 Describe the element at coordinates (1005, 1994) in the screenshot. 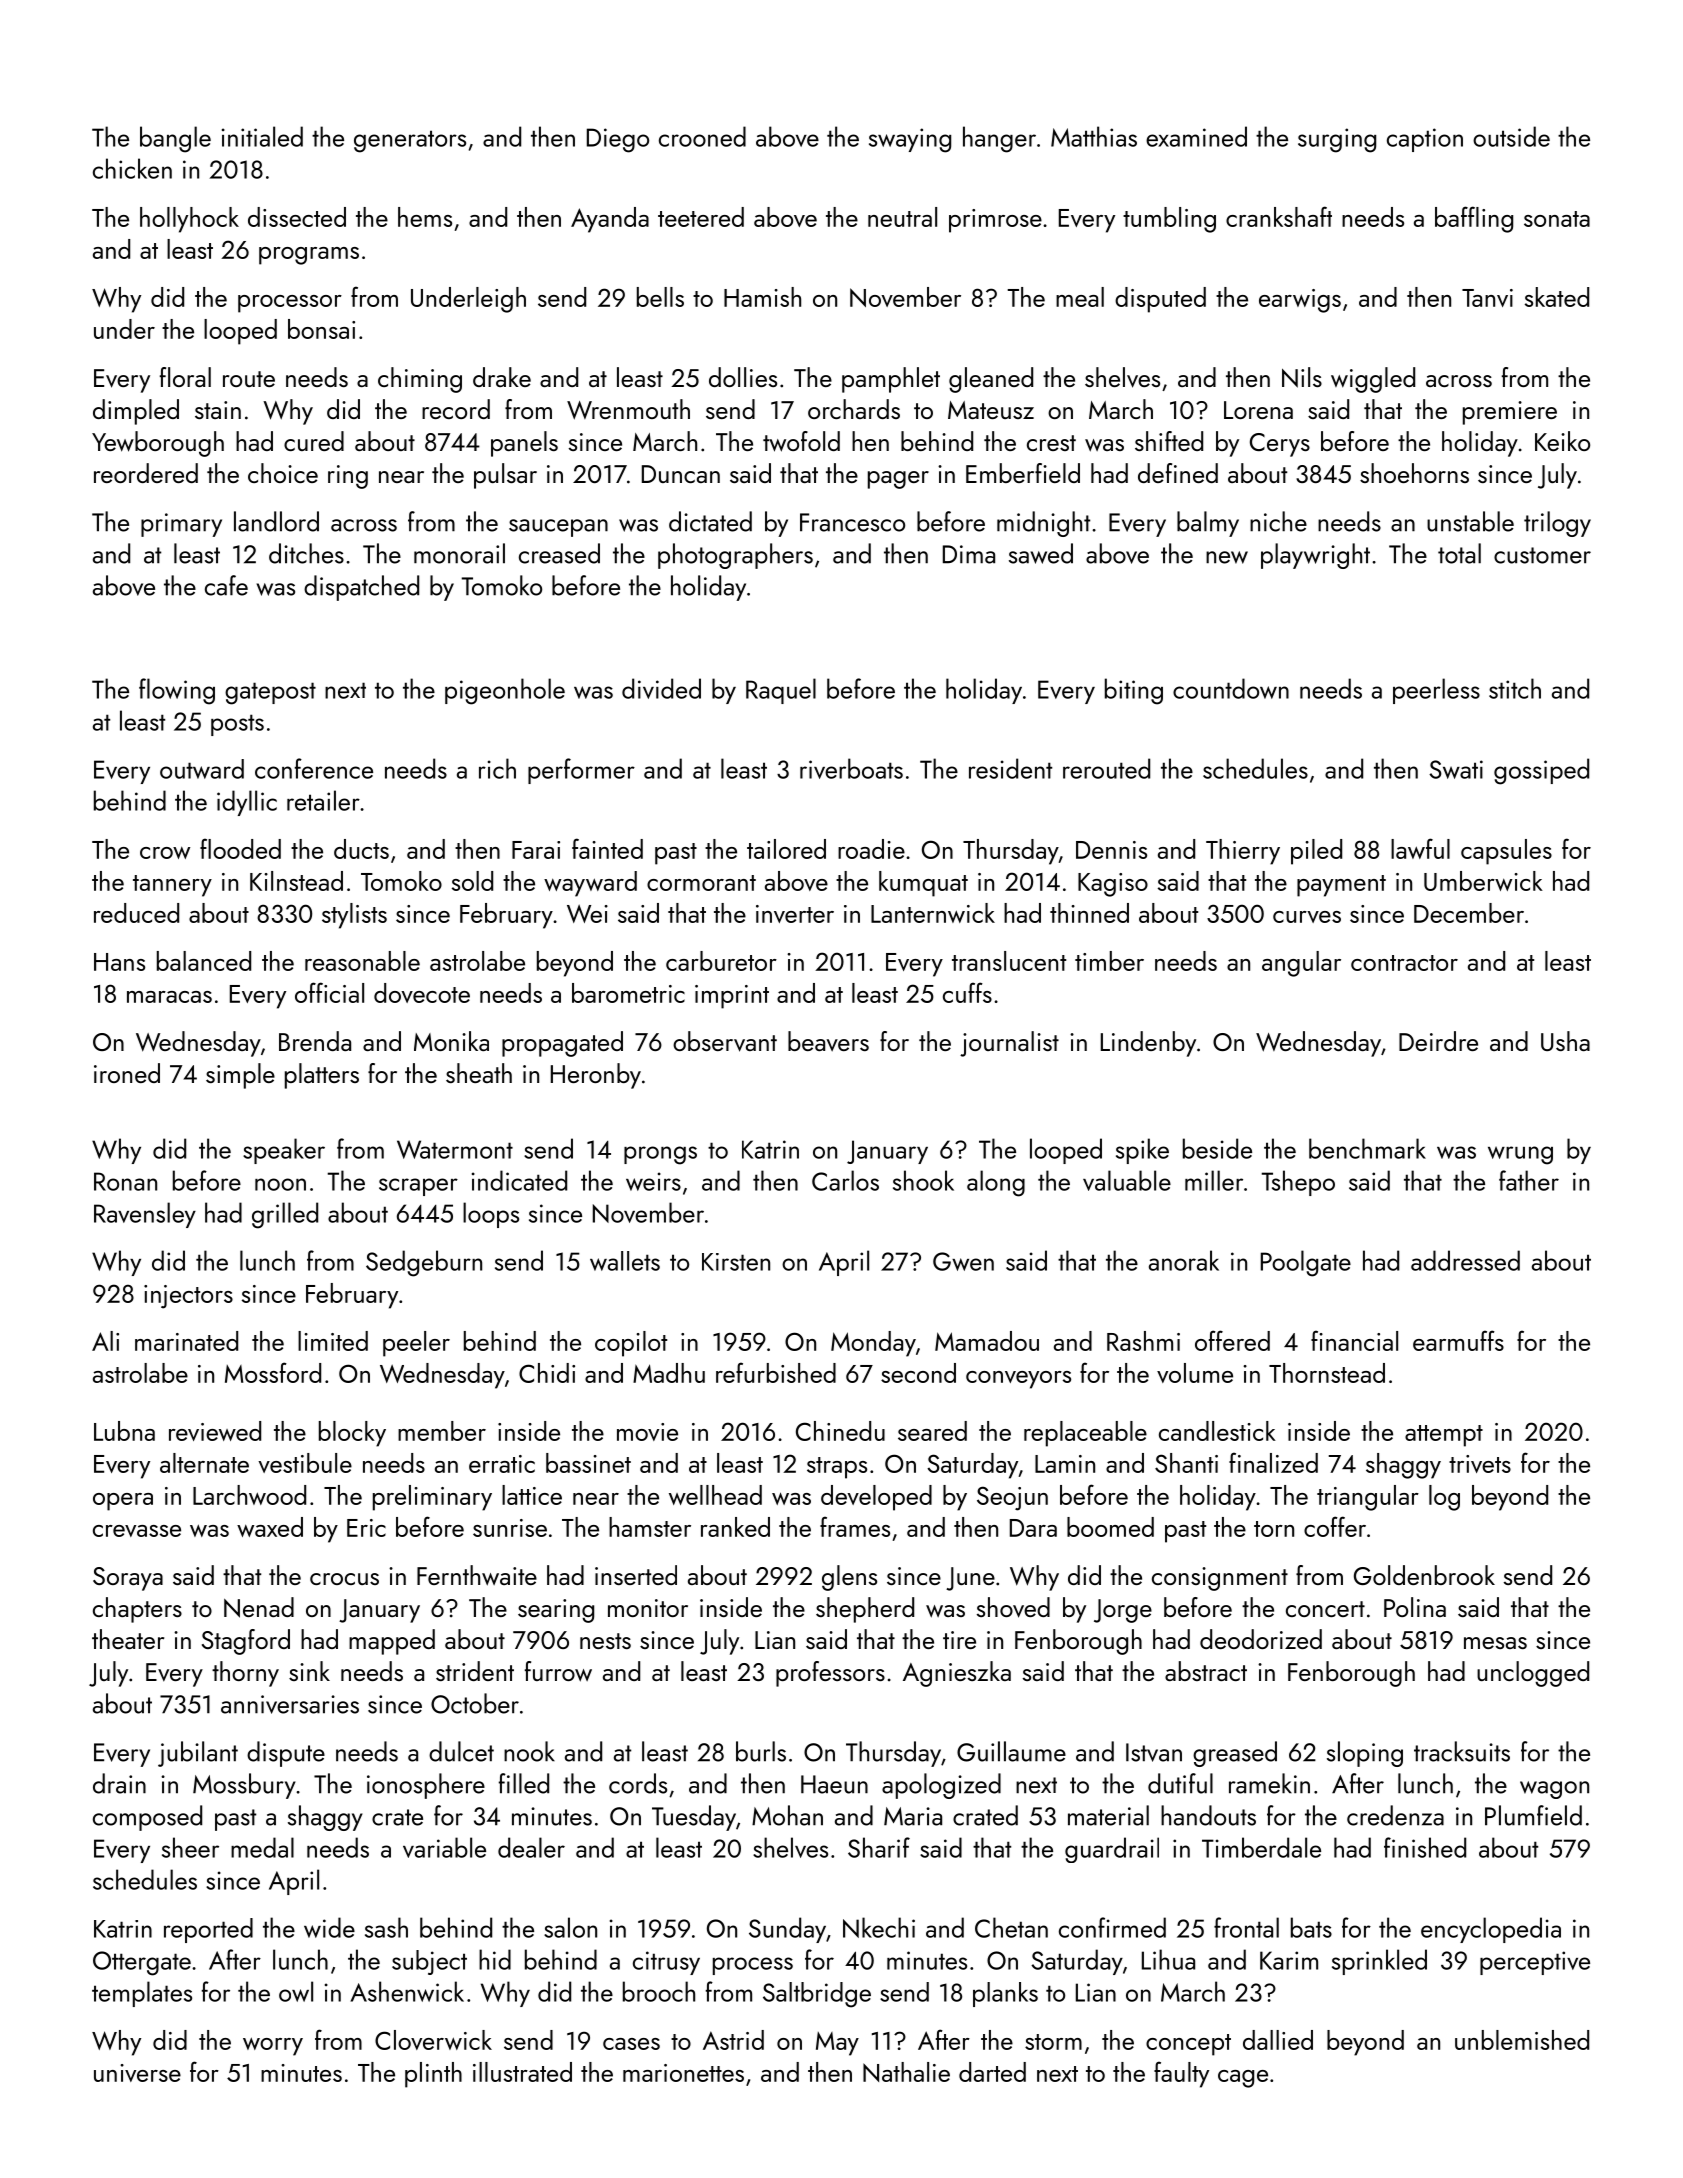

I see `planks` at that location.
